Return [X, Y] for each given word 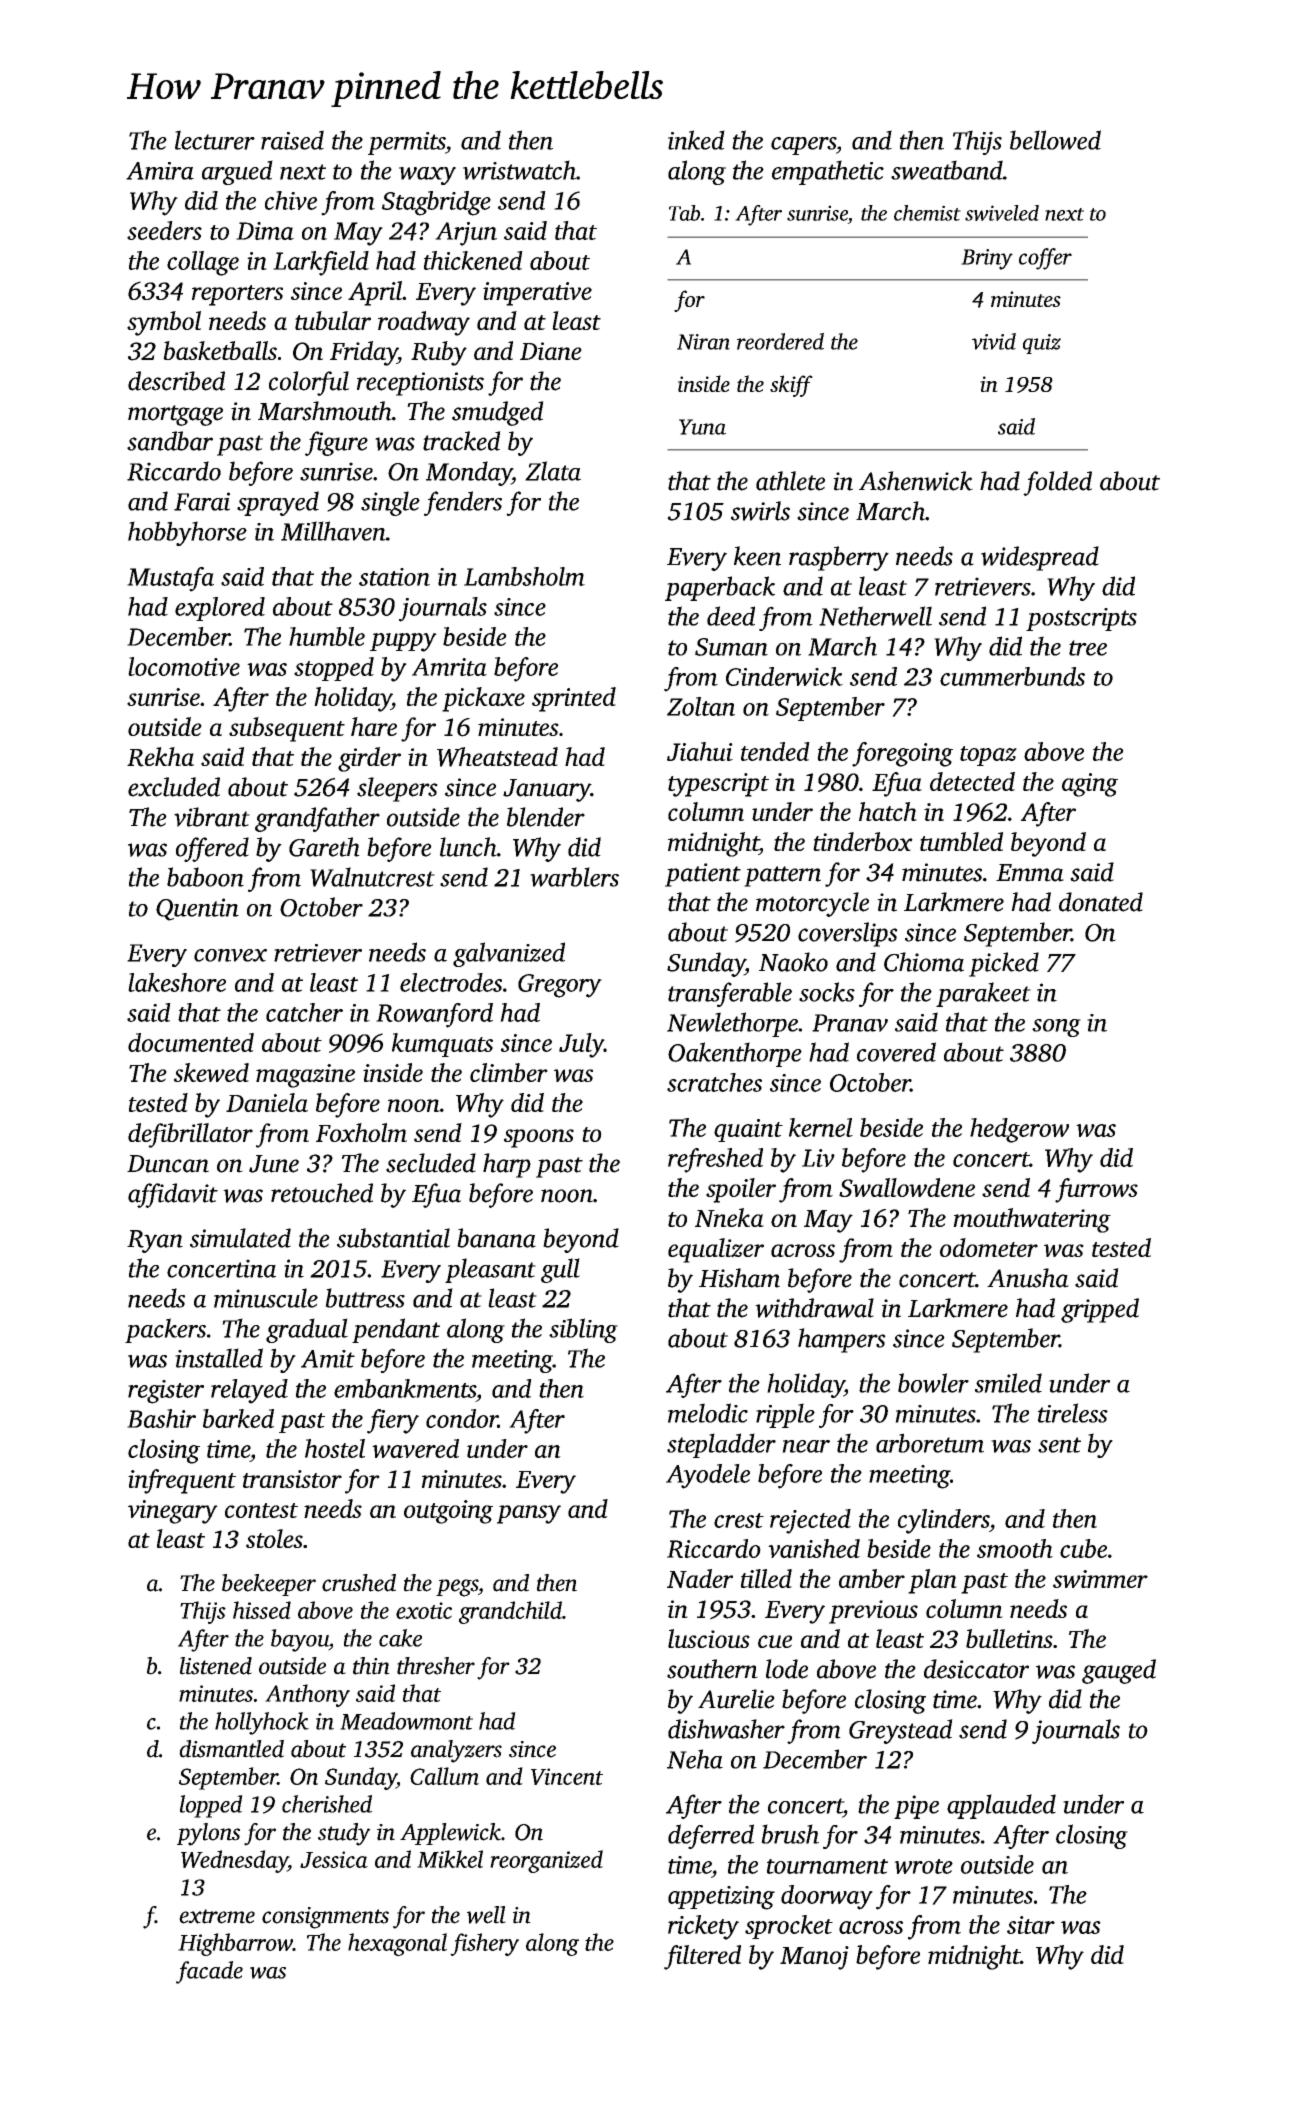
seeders [164, 230]
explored [220, 609]
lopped [211, 1806]
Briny [987, 259]
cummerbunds [1012, 676]
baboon [205, 877]
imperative [537, 294]
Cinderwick [784, 676]
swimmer [1100, 1579]
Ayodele [708, 1476]
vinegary [173, 1512]
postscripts [1081, 619]
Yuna [702, 427]
